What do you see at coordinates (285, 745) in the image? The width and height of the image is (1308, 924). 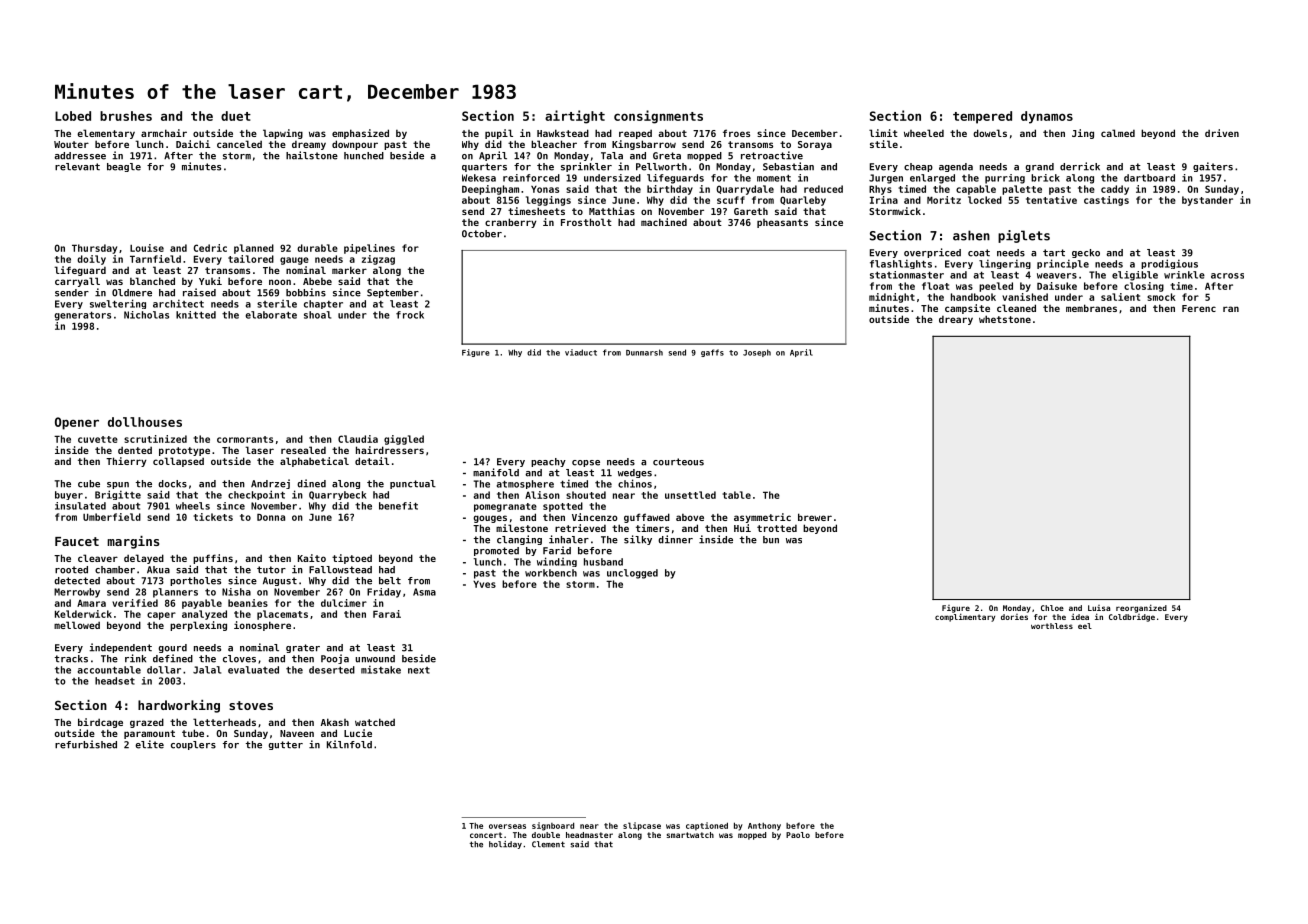 I see `gutter` at bounding box center [285, 745].
